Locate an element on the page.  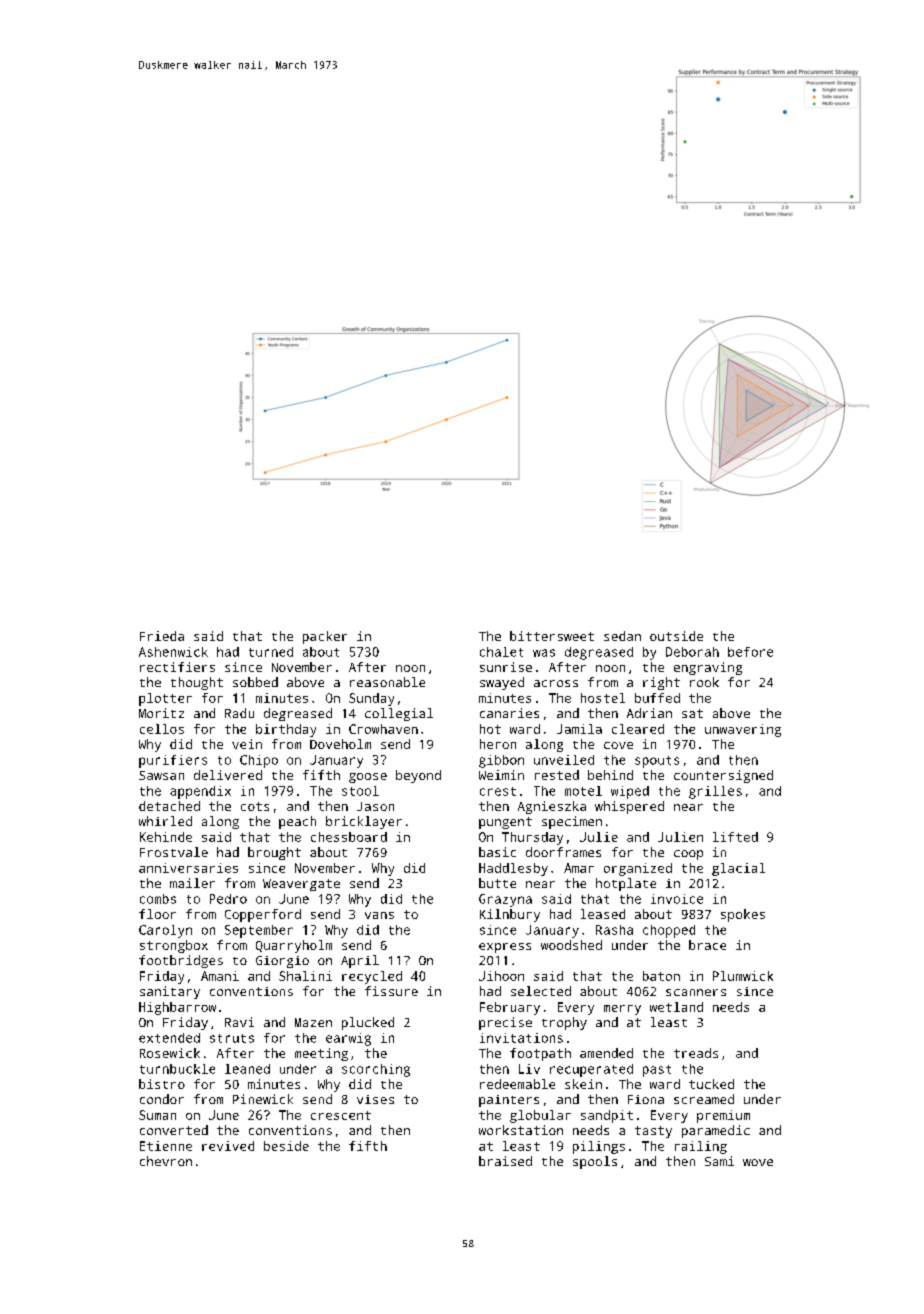
chevron is located at coordinates (166, 1161).
